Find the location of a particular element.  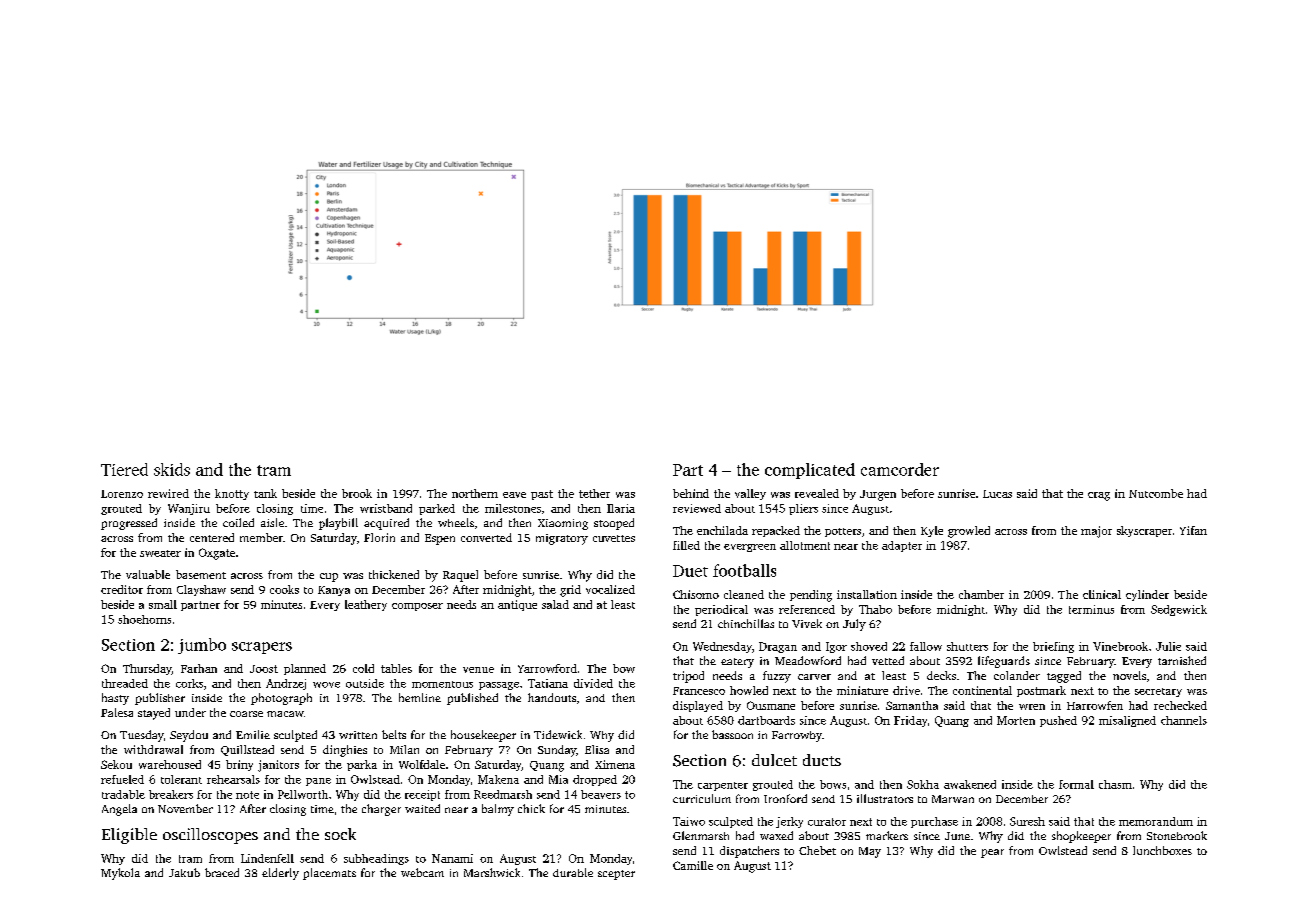

allotment is located at coordinates (805, 545).
